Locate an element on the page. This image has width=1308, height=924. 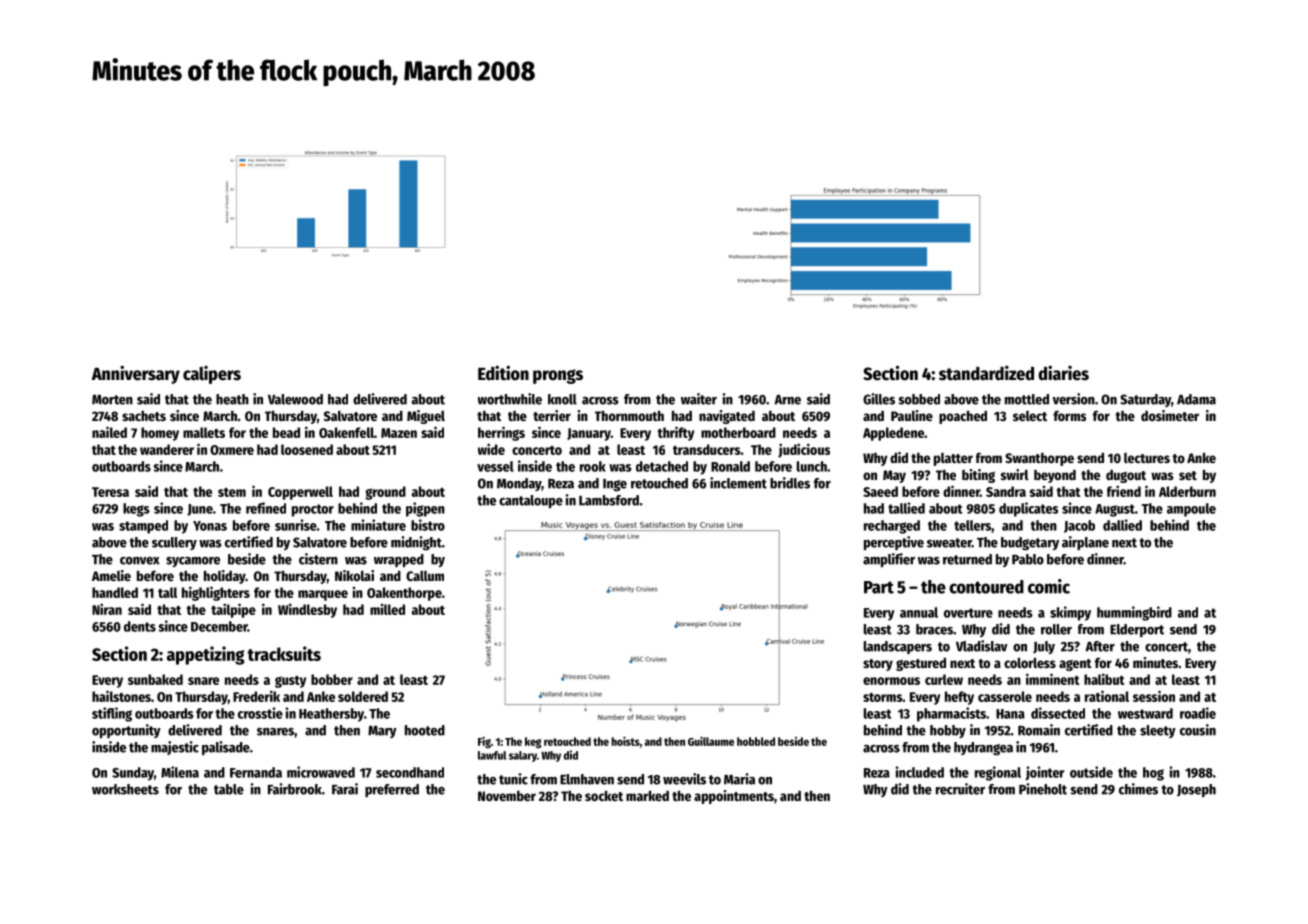
lectures is located at coordinates (1147, 458).
